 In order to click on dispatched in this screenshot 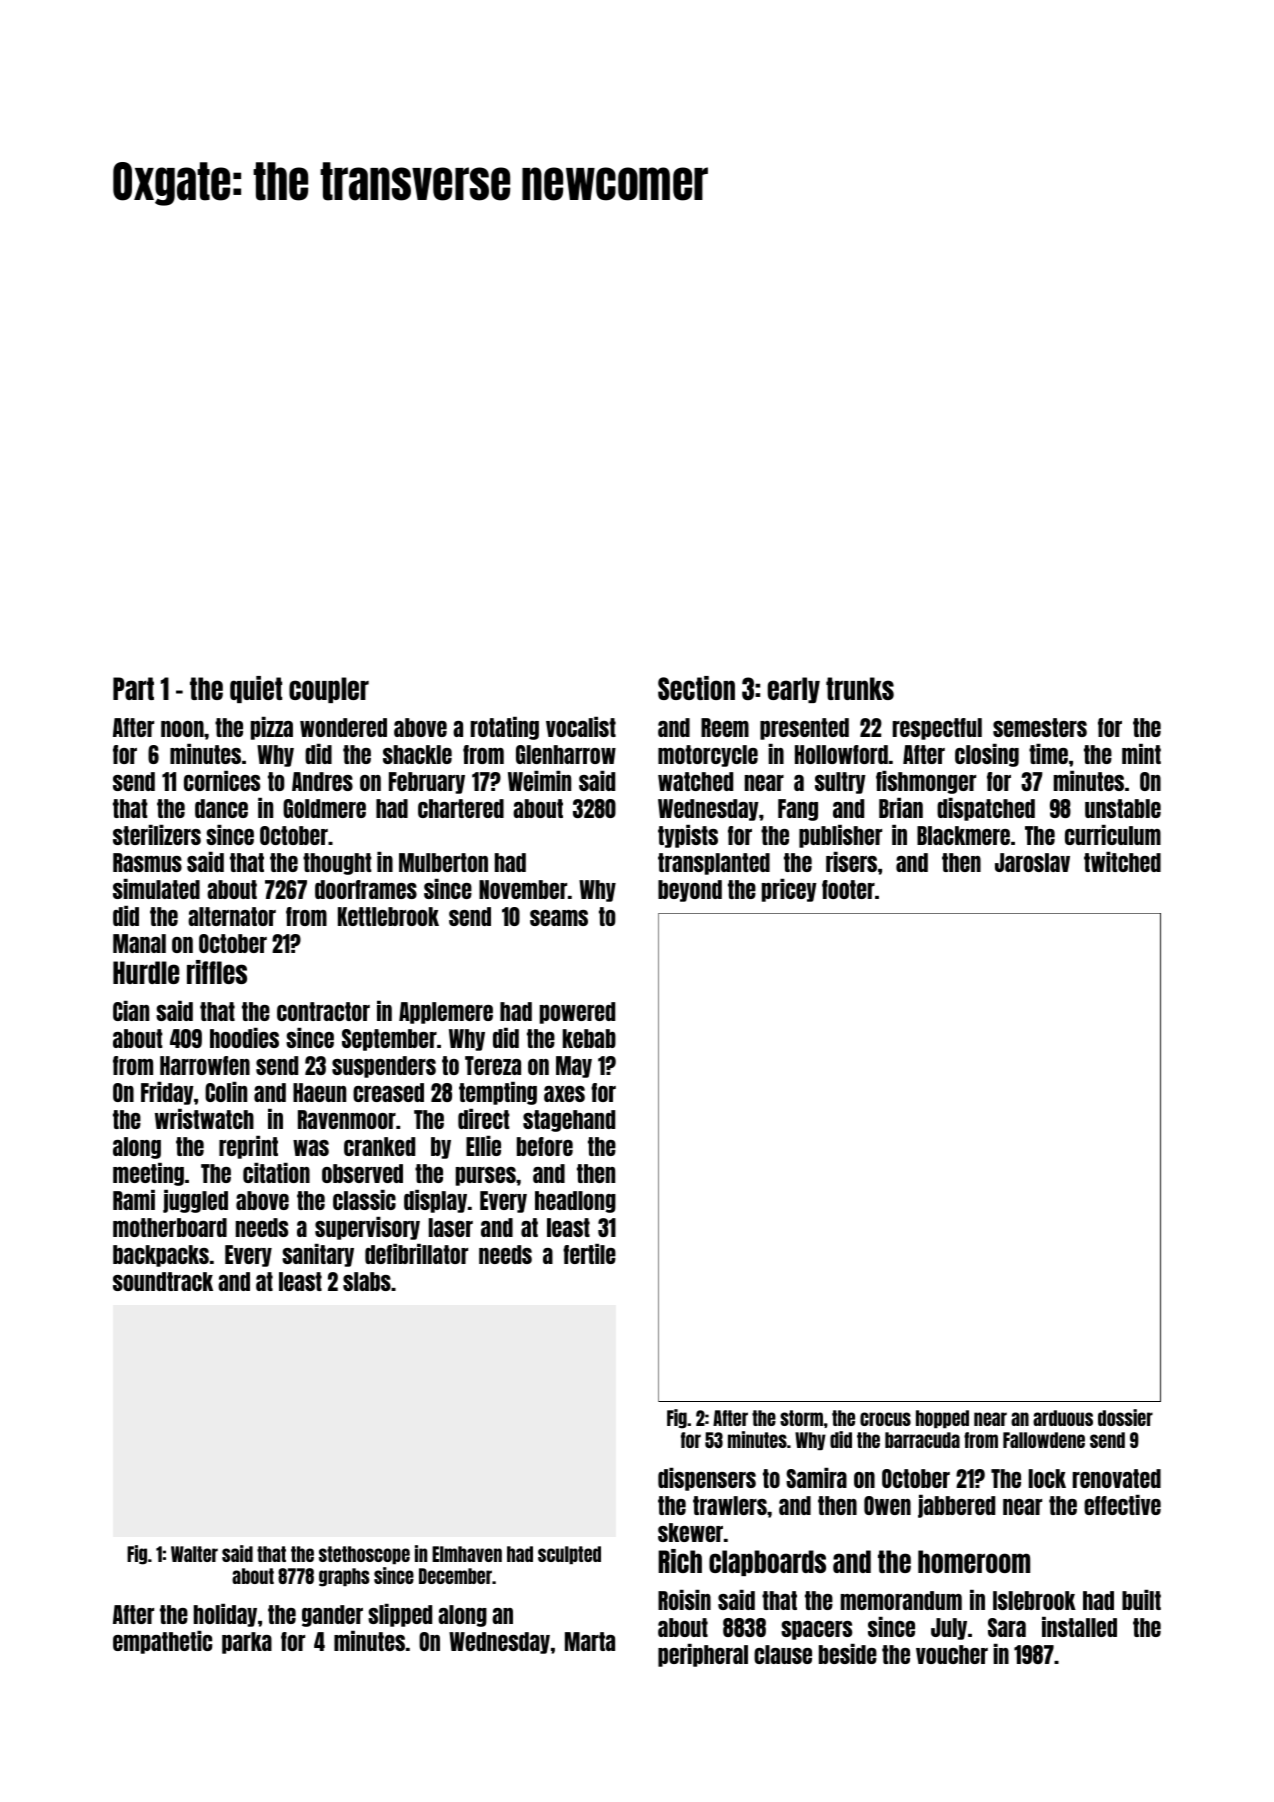, I will do `click(986, 809)`.
